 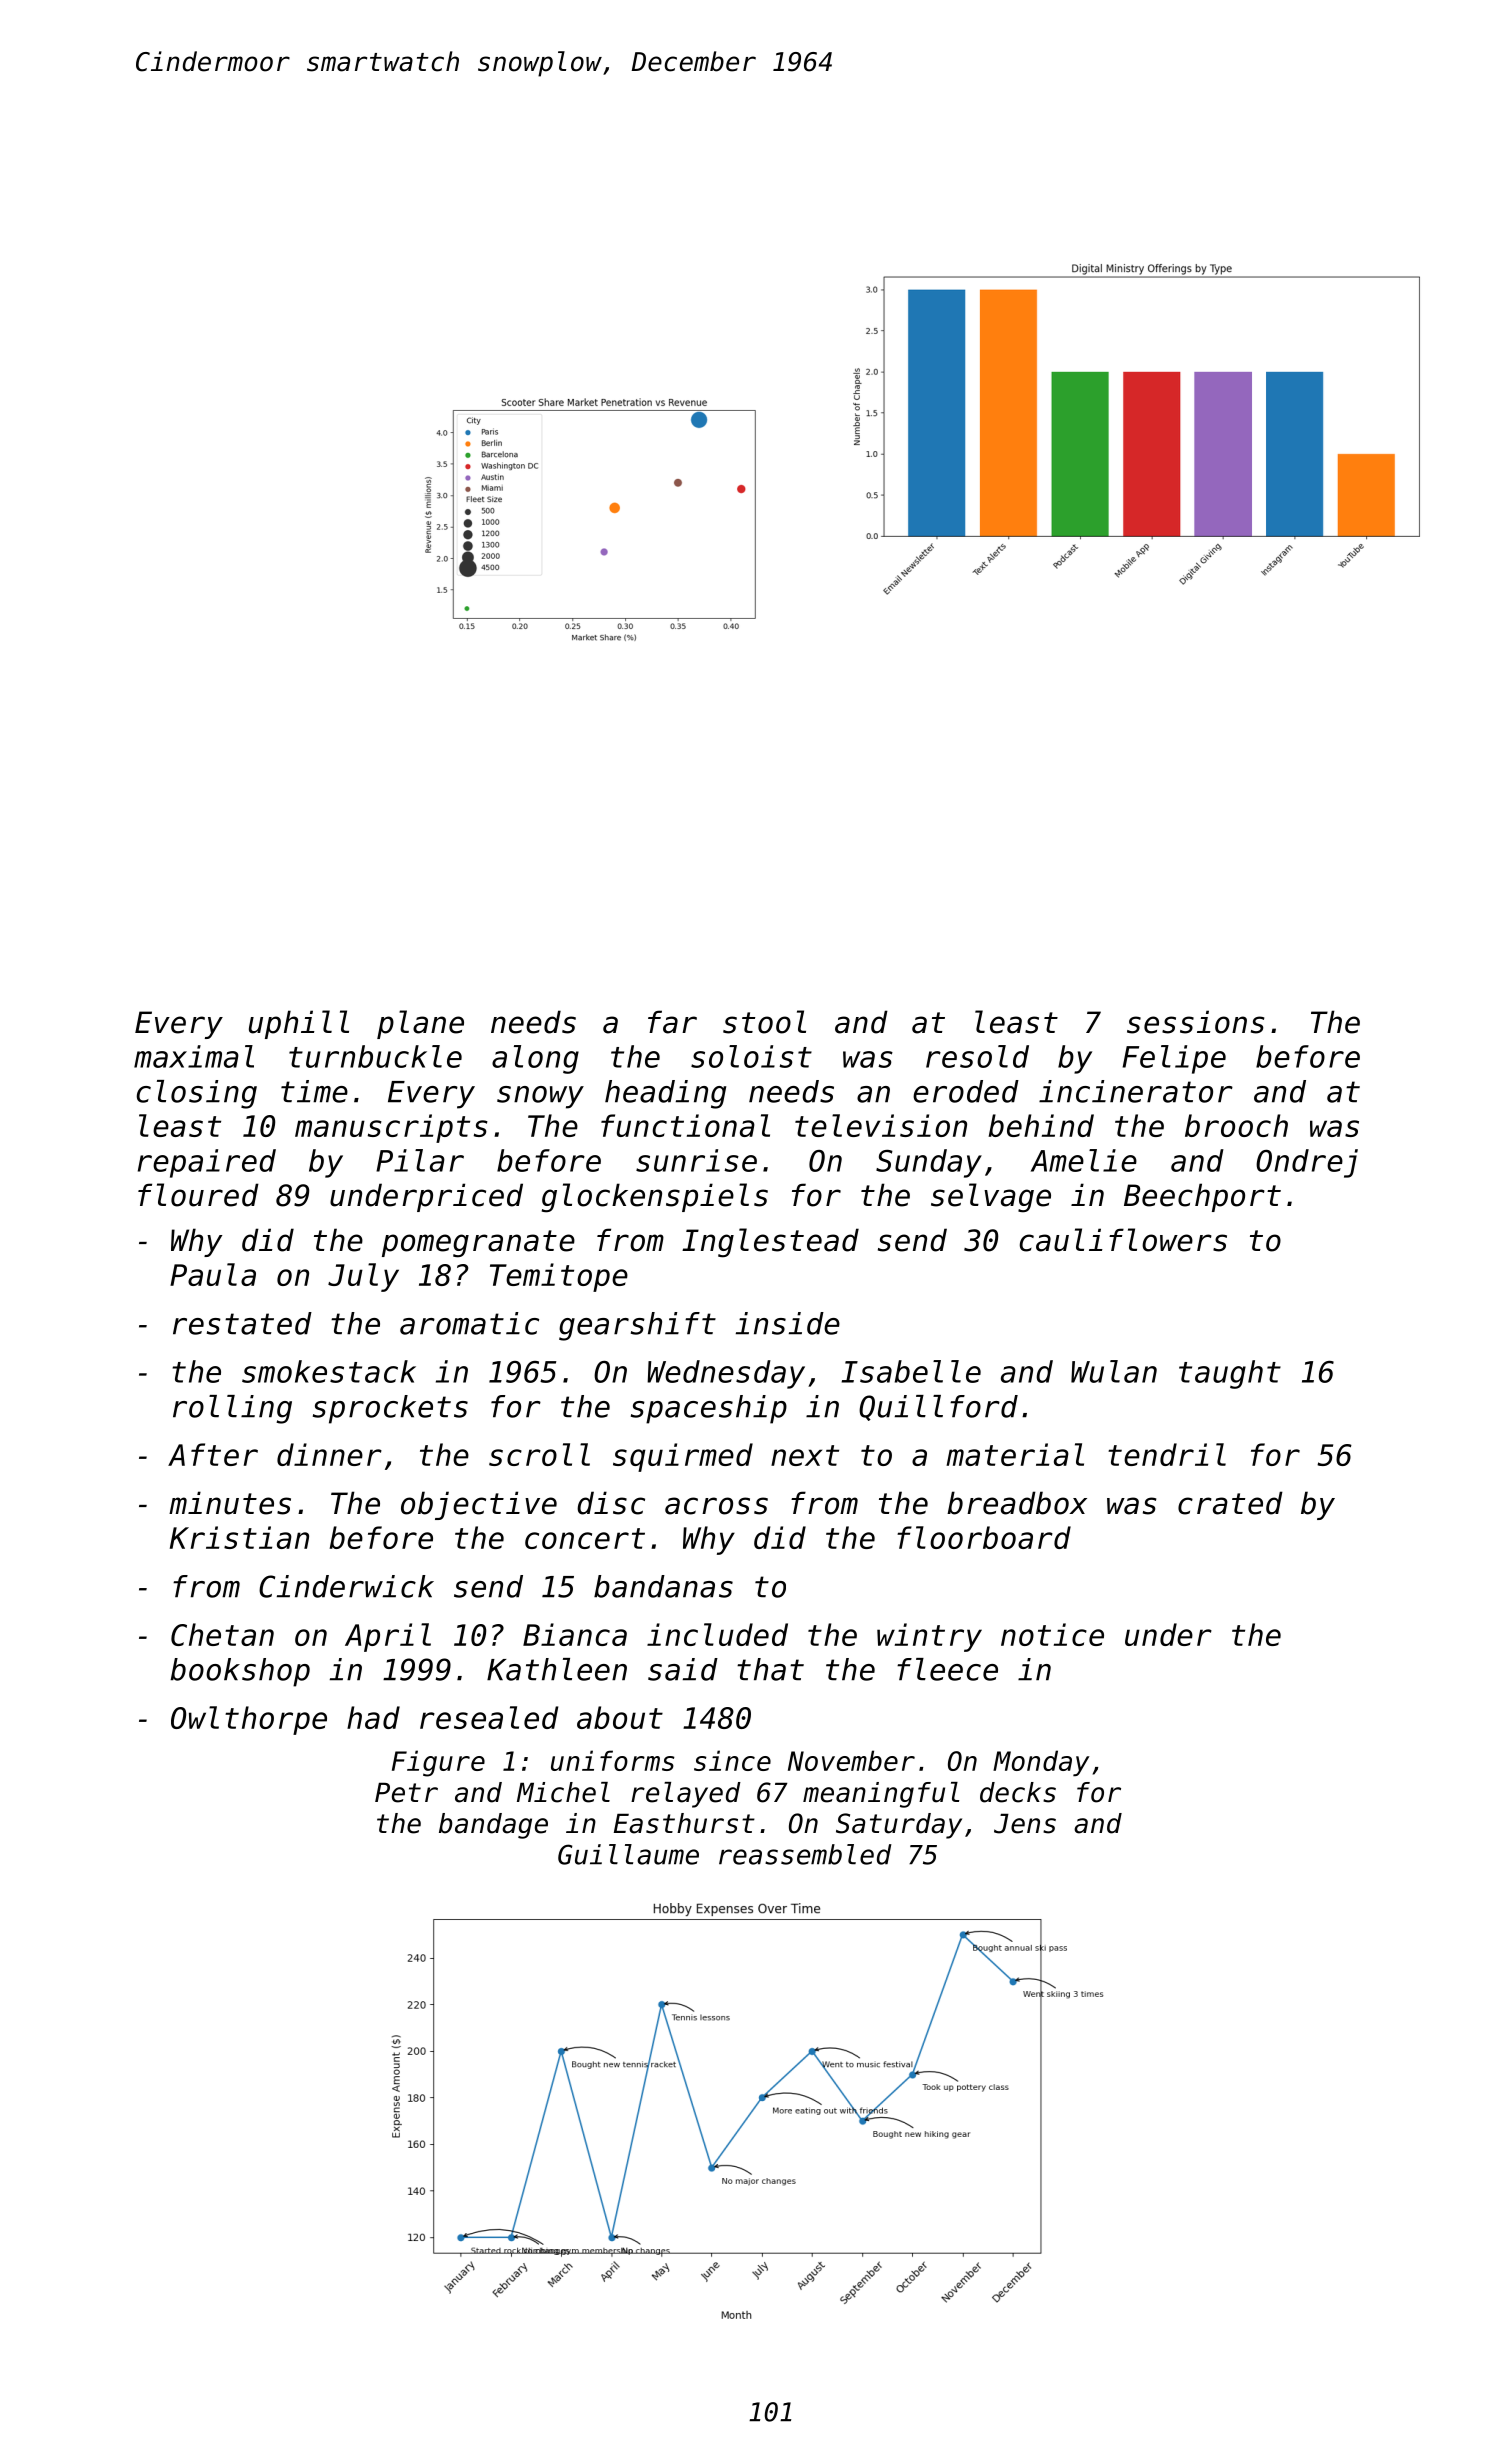 What do you see at coordinates (1018, 1792) in the document?
I see `decks` at bounding box center [1018, 1792].
